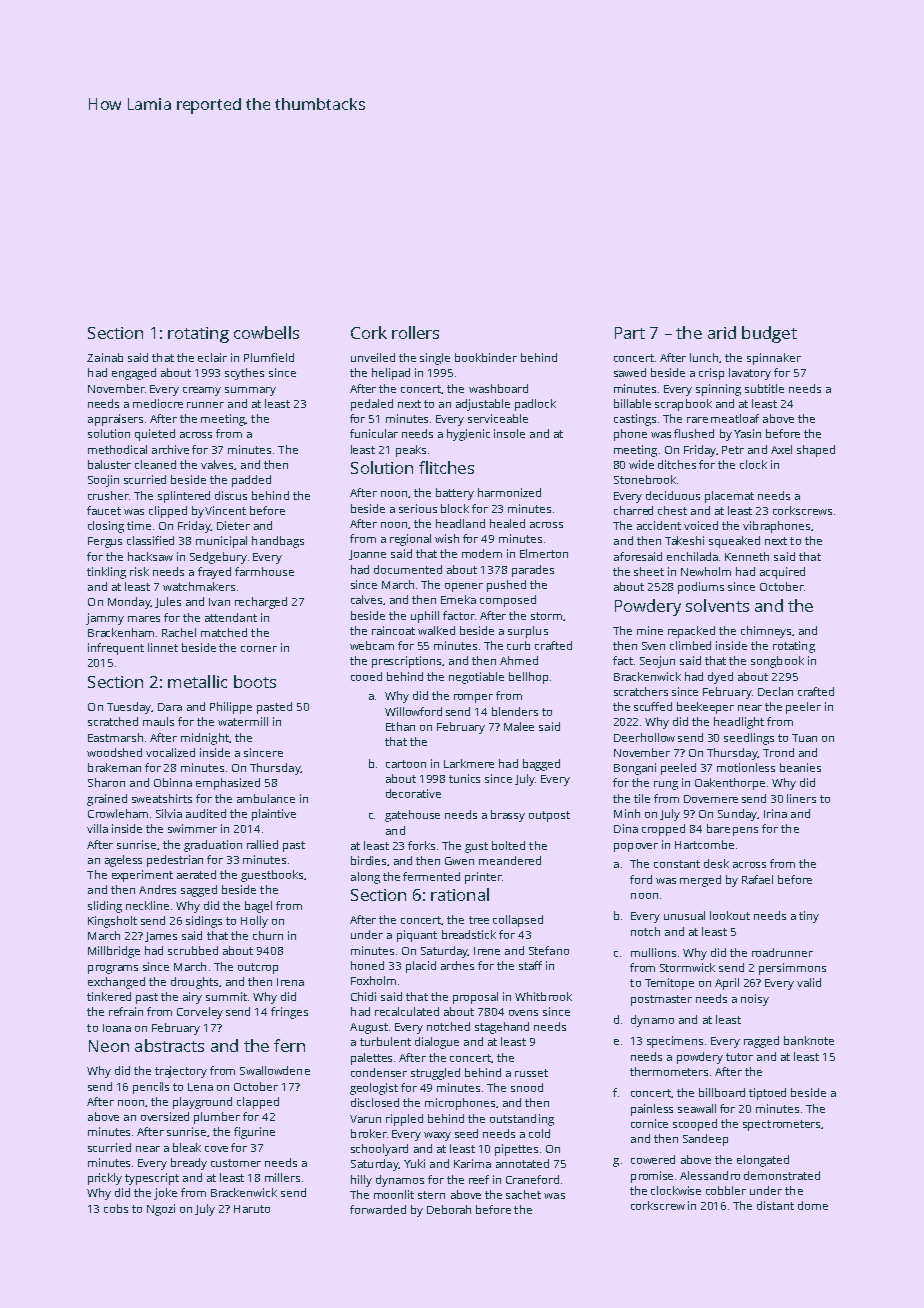 The width and height of the page is (924, 1308). What do you see at coordinates (716, 863) in the page?
I see `desk` at bounding box center [716, 863].
